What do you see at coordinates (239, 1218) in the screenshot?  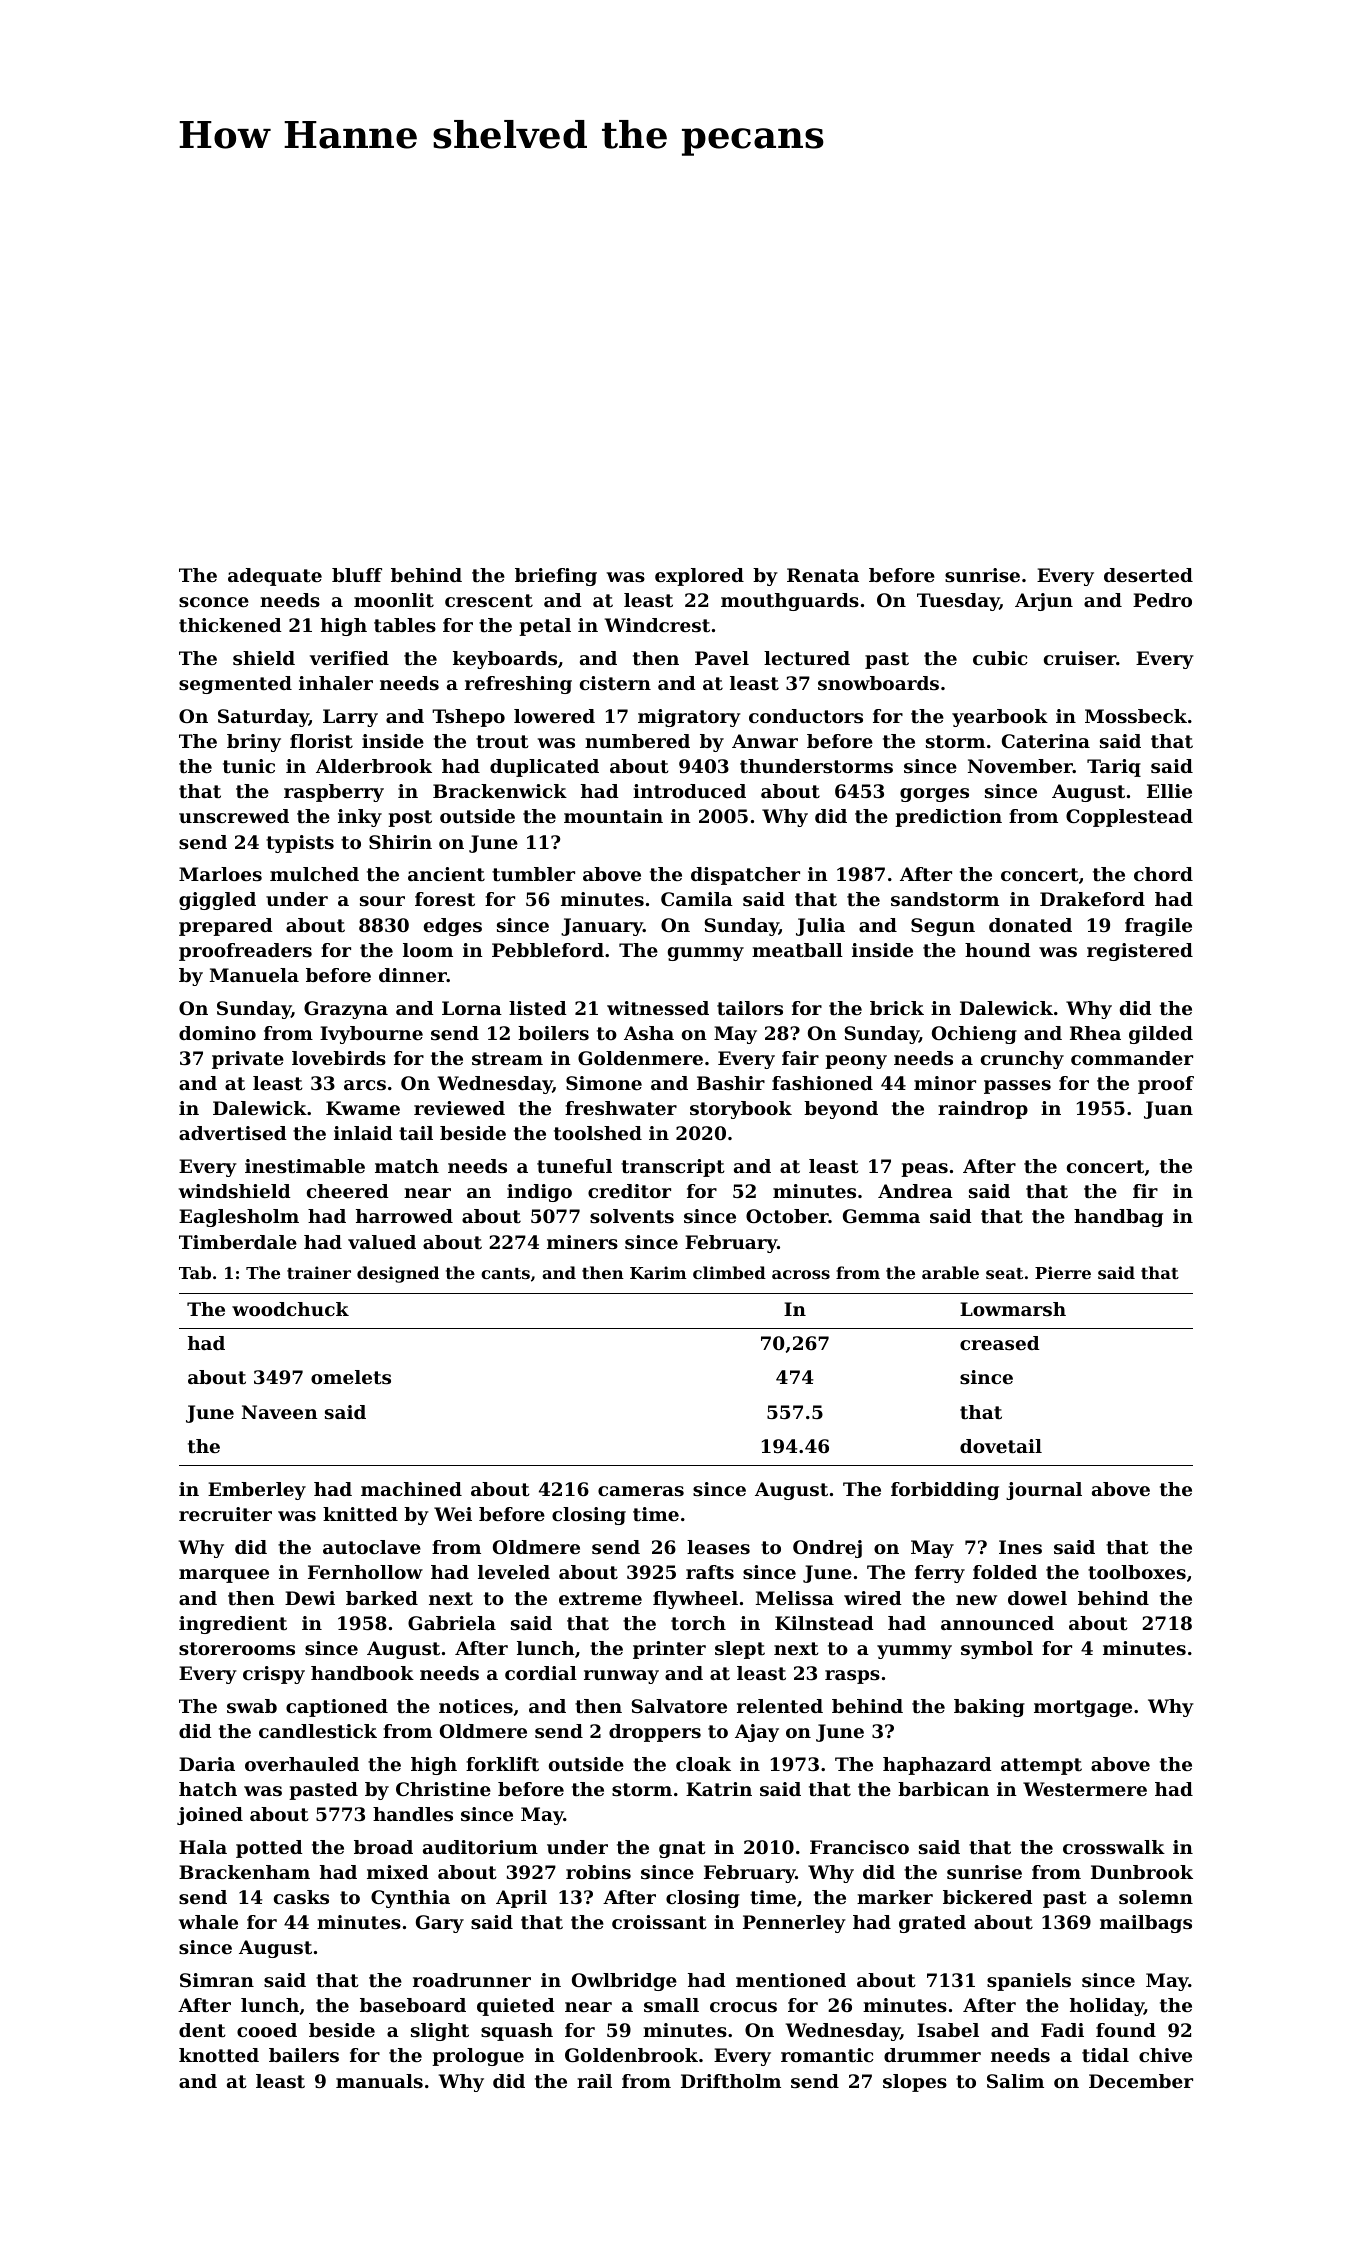 I see `Eaglesholm` at bounding box center [239, 1218].
